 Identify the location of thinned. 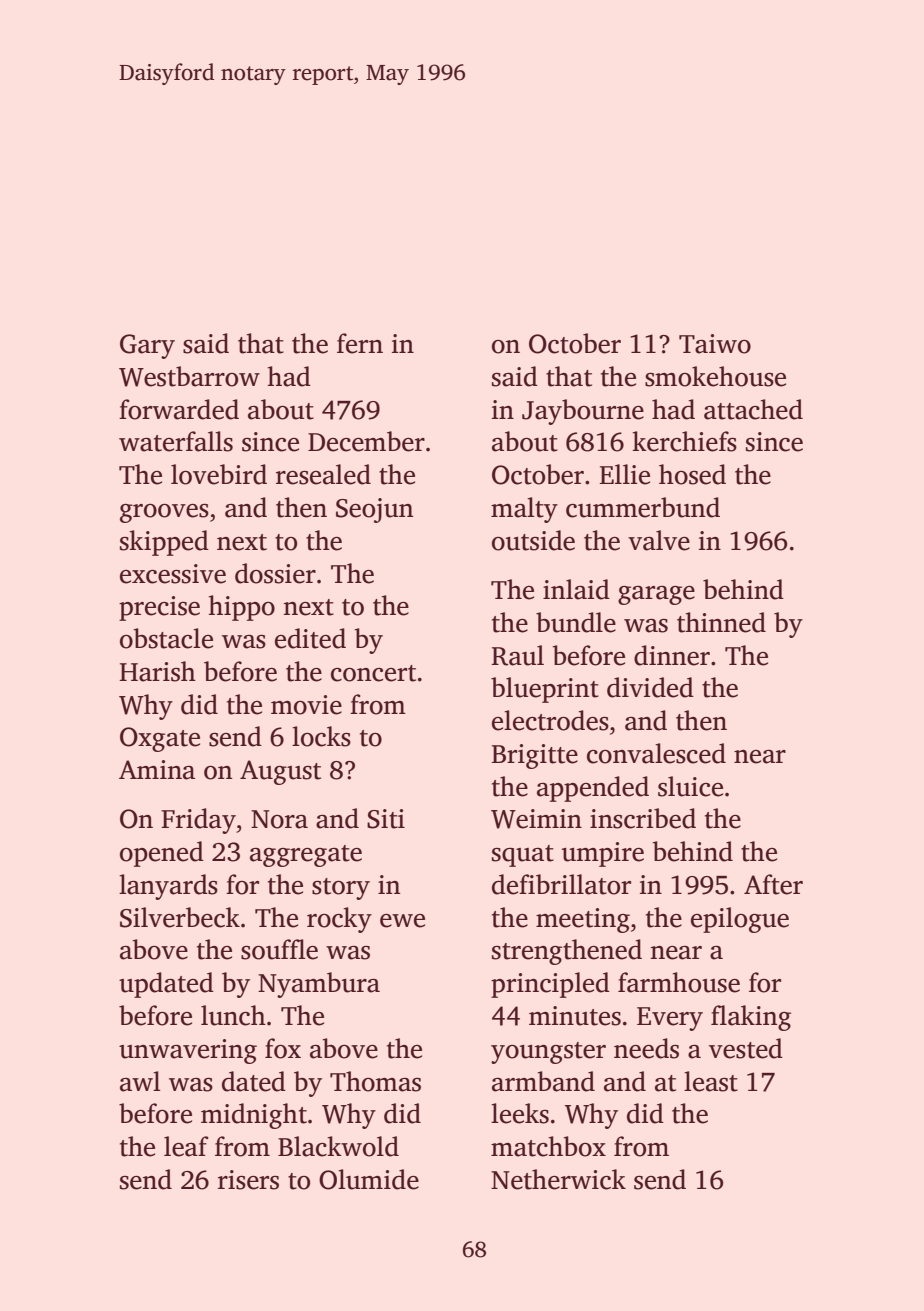
(721, 622).
